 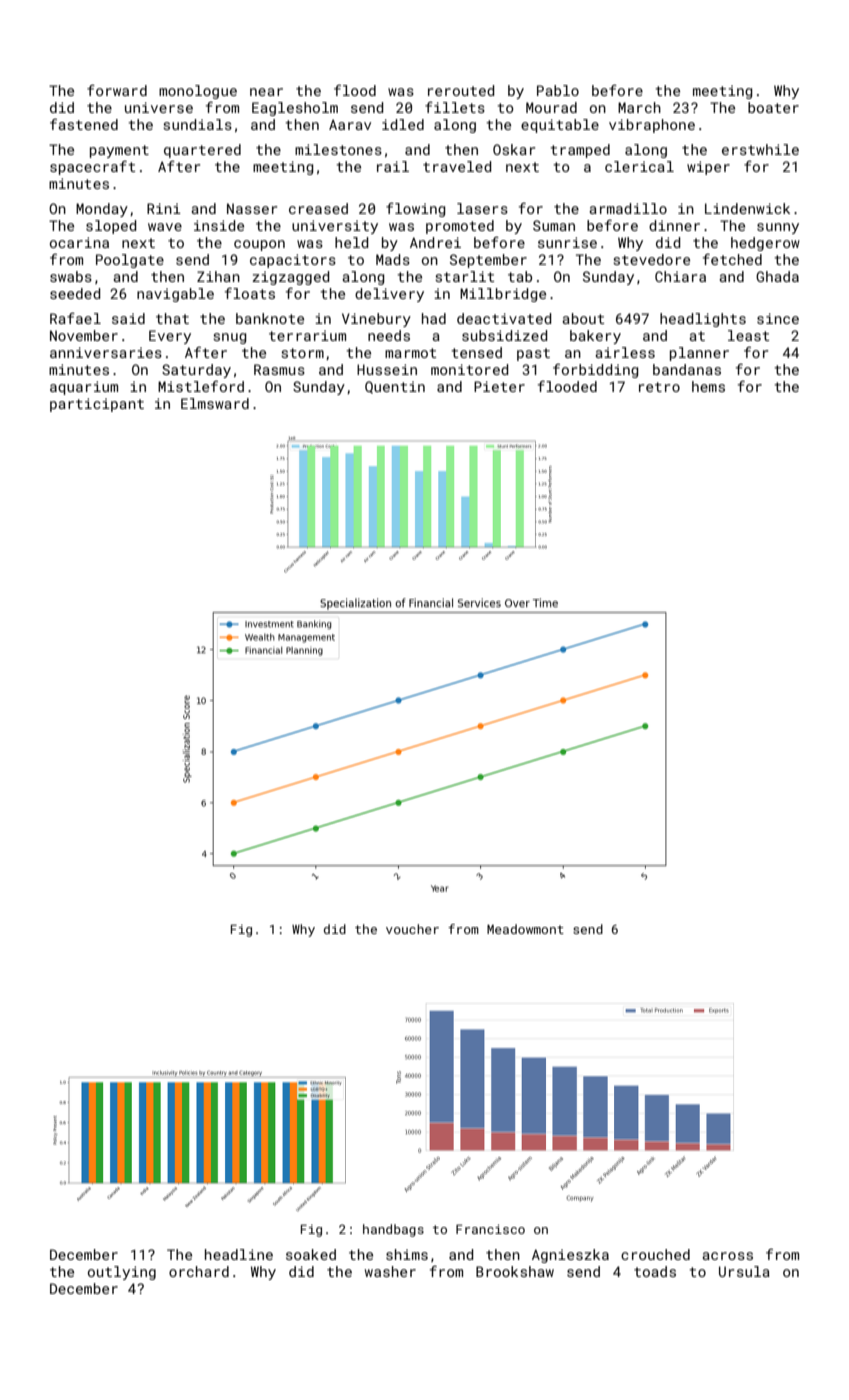 I want to click on Quentin, so click(x=395, y=387).
